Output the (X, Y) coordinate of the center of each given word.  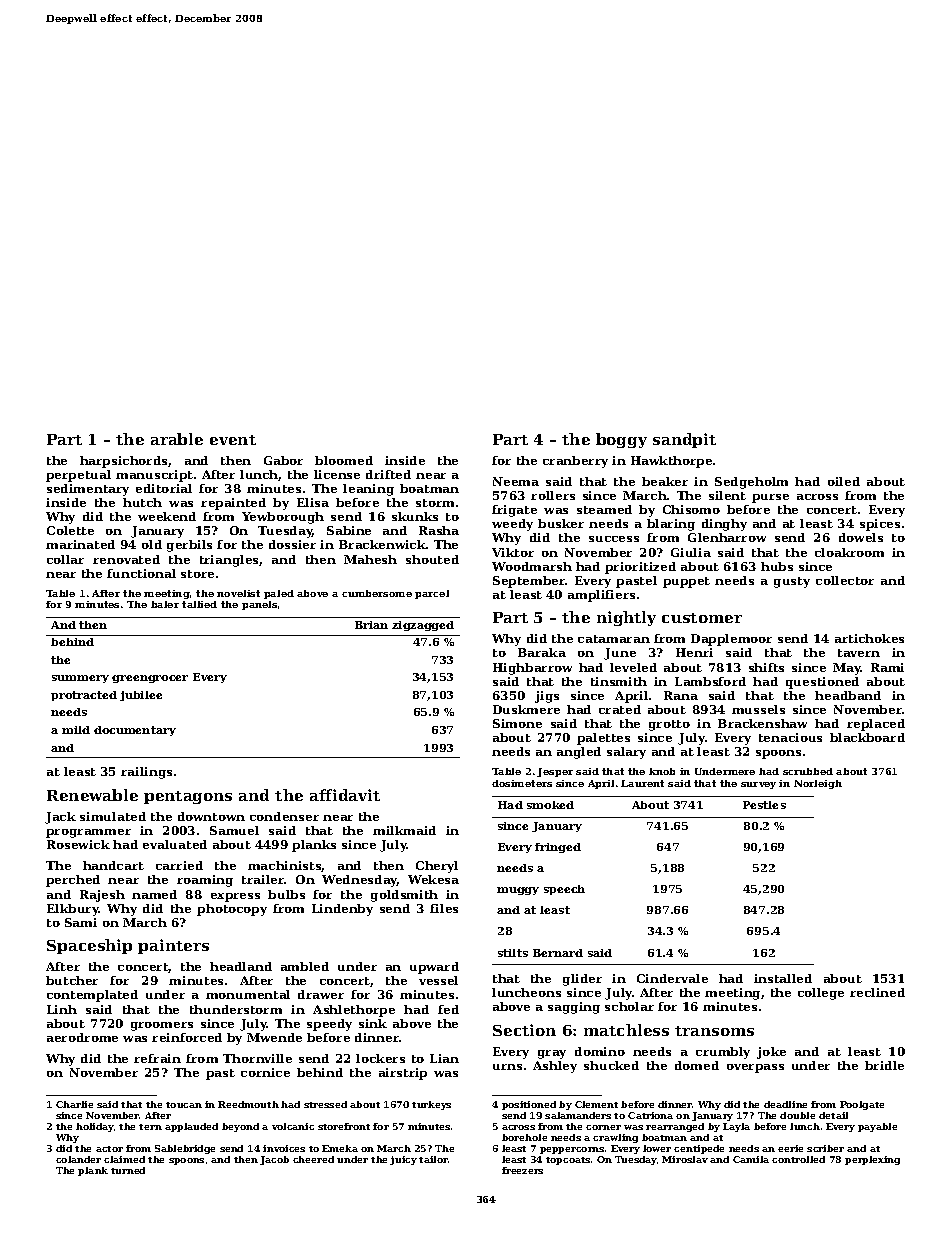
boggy (621, 440)
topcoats (568, 1161)
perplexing (872, 1160)
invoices (284, 1148)
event (233, 440)
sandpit (684, 440)
